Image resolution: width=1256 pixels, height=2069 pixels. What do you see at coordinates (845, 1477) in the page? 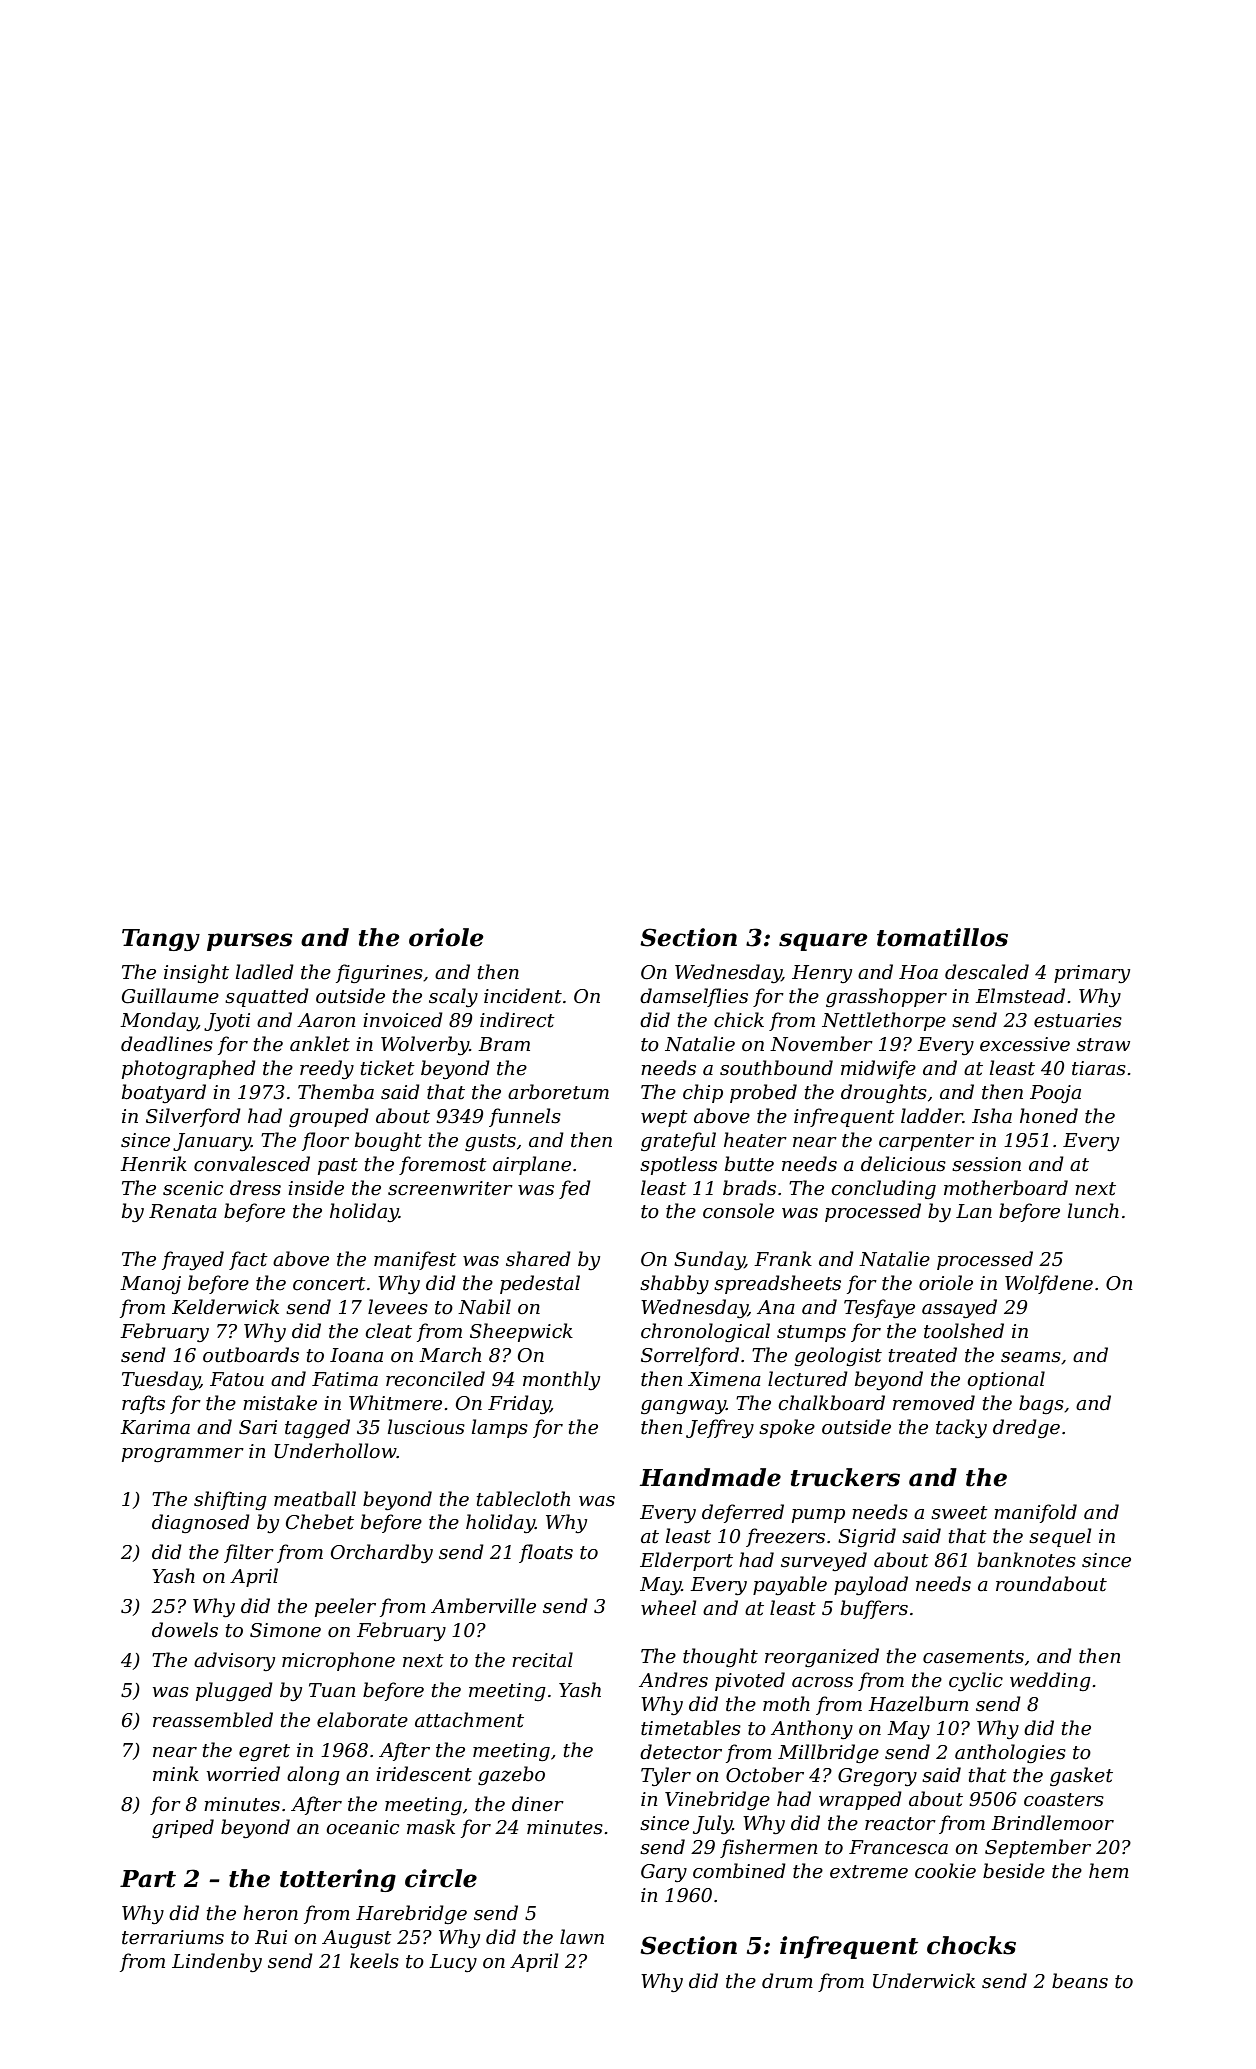
I see `truckers` at bounding box center [845, 1477].
